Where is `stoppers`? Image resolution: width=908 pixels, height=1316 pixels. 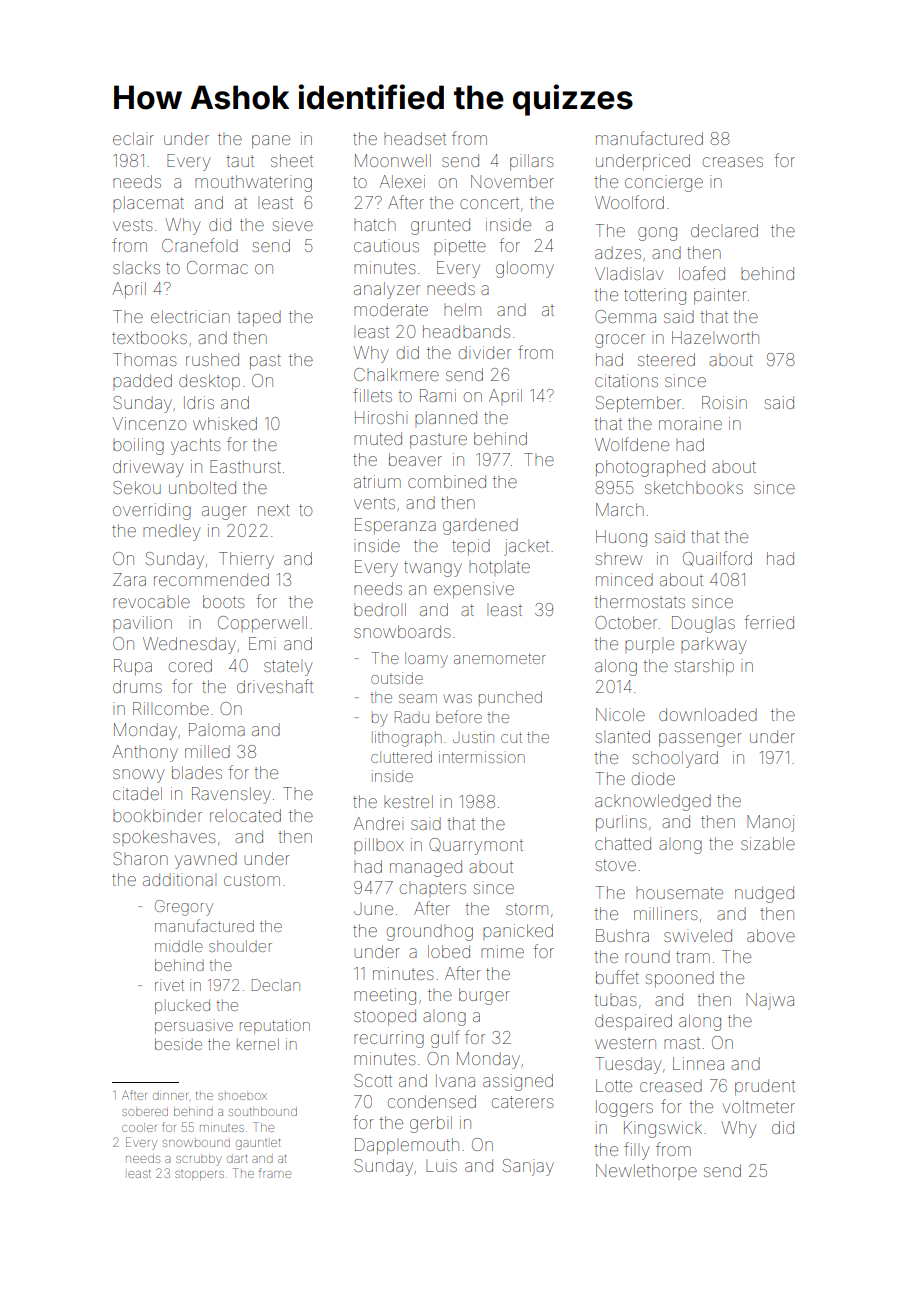 stoppers is located at coordinates (199, 1175).
